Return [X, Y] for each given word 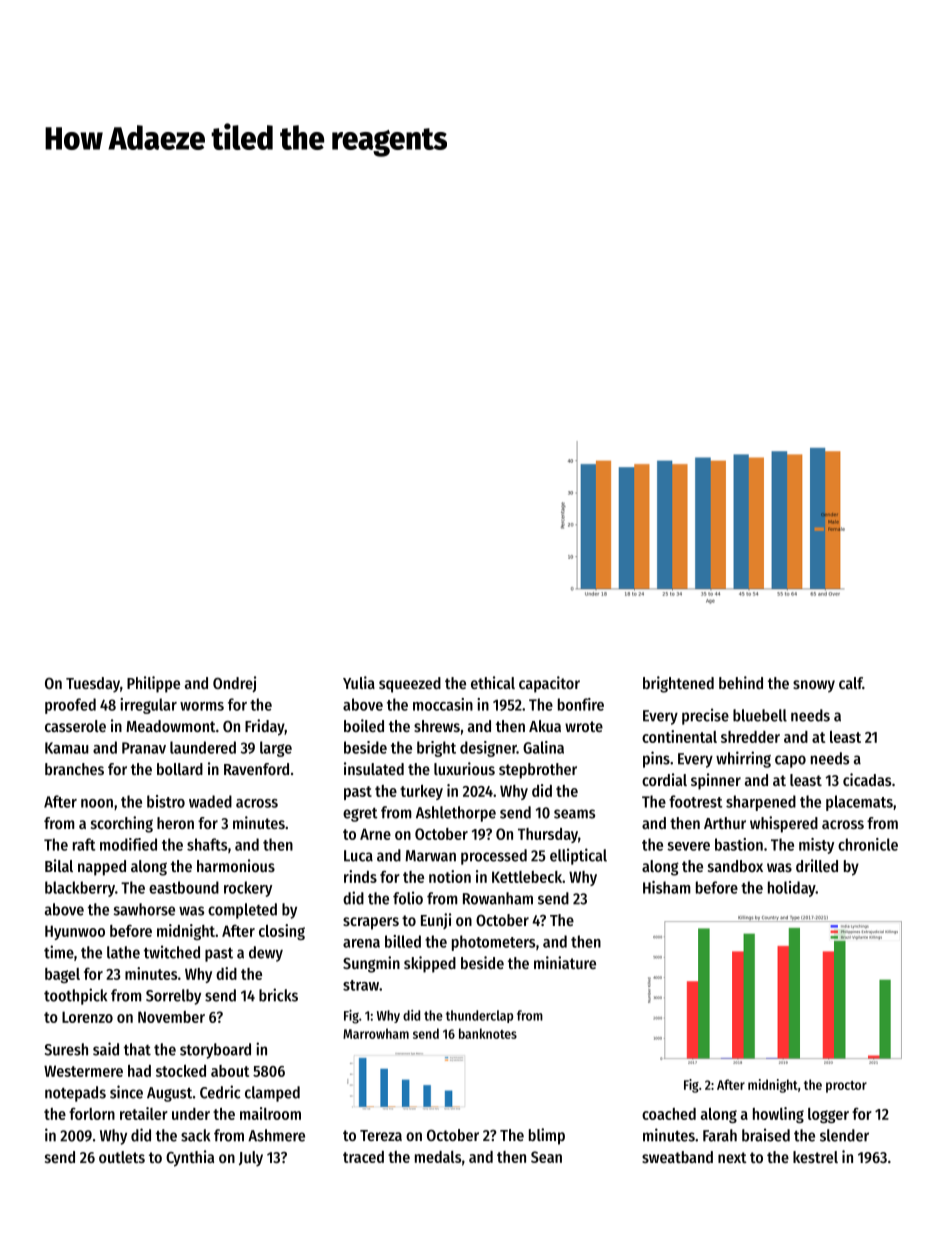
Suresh [66, 1049]
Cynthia [190, 1158]
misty [816, 846]
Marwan [430, 856]
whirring [743, 759]
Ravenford [256, 769]
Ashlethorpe [456, 814]
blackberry [80, 889]
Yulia [359, 682]
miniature [565, 962]
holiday [792, 889]
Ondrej [234, 684]
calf [851, 683]
